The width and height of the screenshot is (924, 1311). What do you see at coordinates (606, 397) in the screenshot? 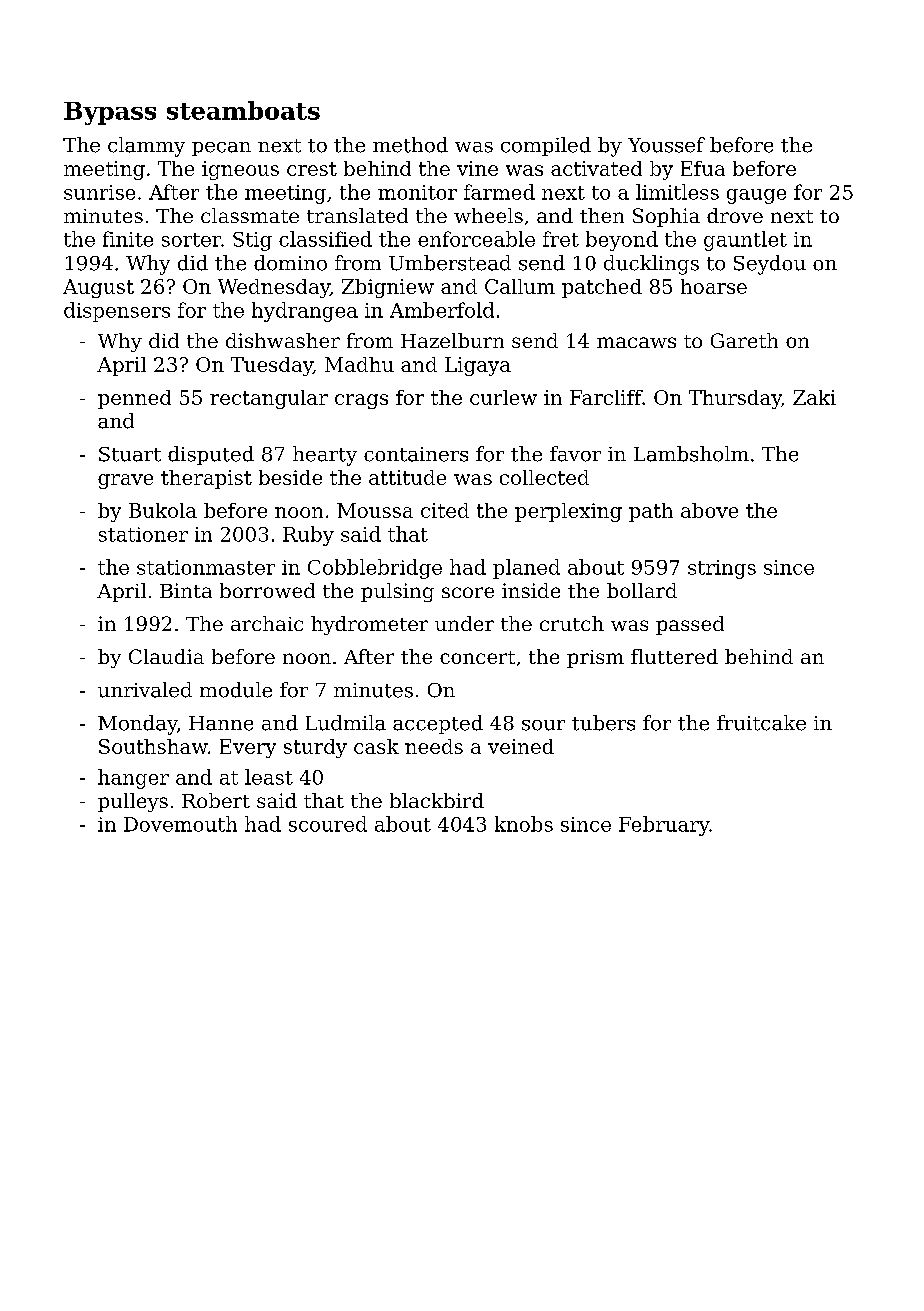
I see `Farcliff` at bounding box center [606, 397].
